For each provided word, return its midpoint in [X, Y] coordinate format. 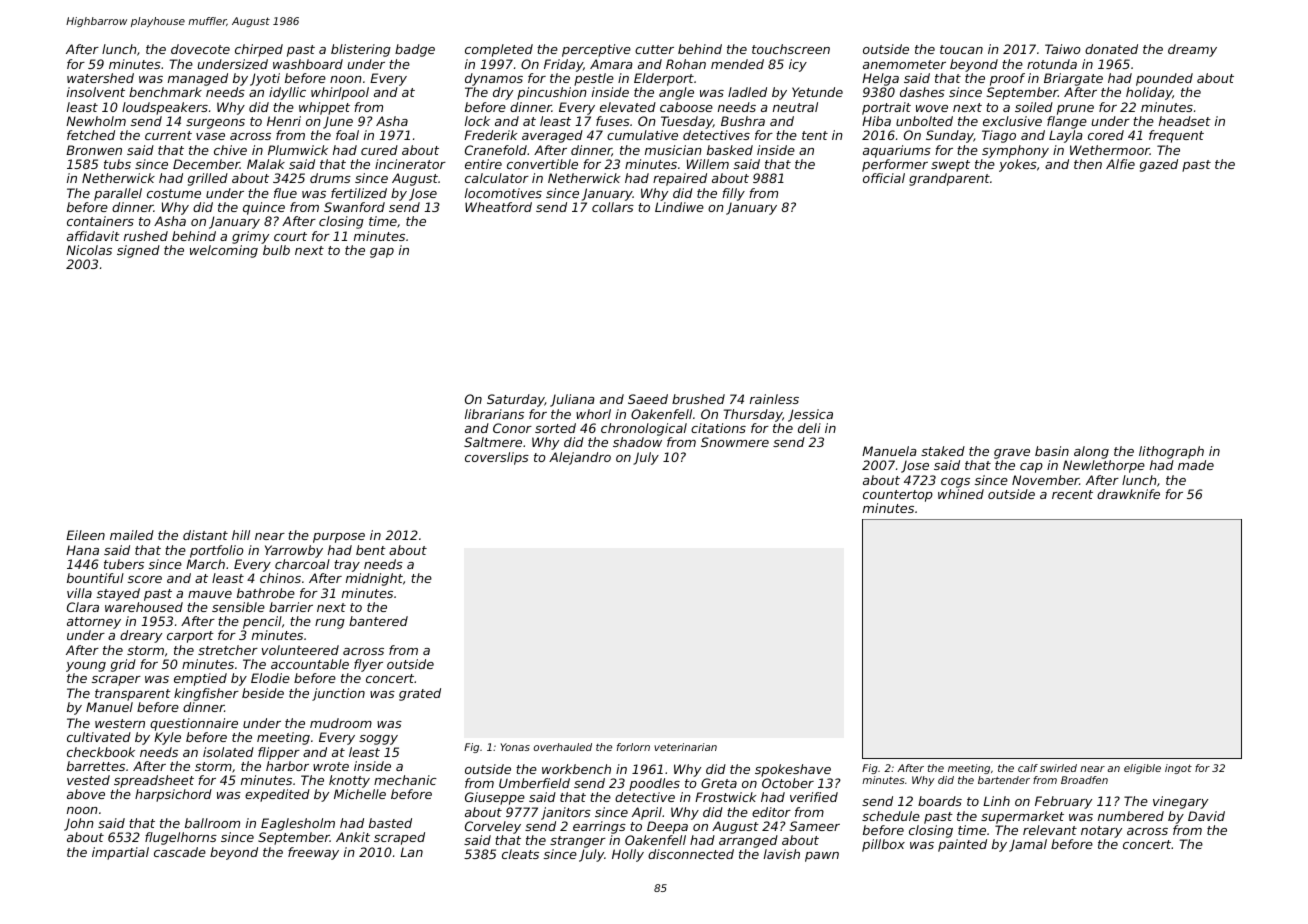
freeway [313, 853]
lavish [782, 854]
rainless [774, 399]
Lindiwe [679, 207]
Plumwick [298, 150]
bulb [276, 250]
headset [1185, 121]
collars [613, 207]
